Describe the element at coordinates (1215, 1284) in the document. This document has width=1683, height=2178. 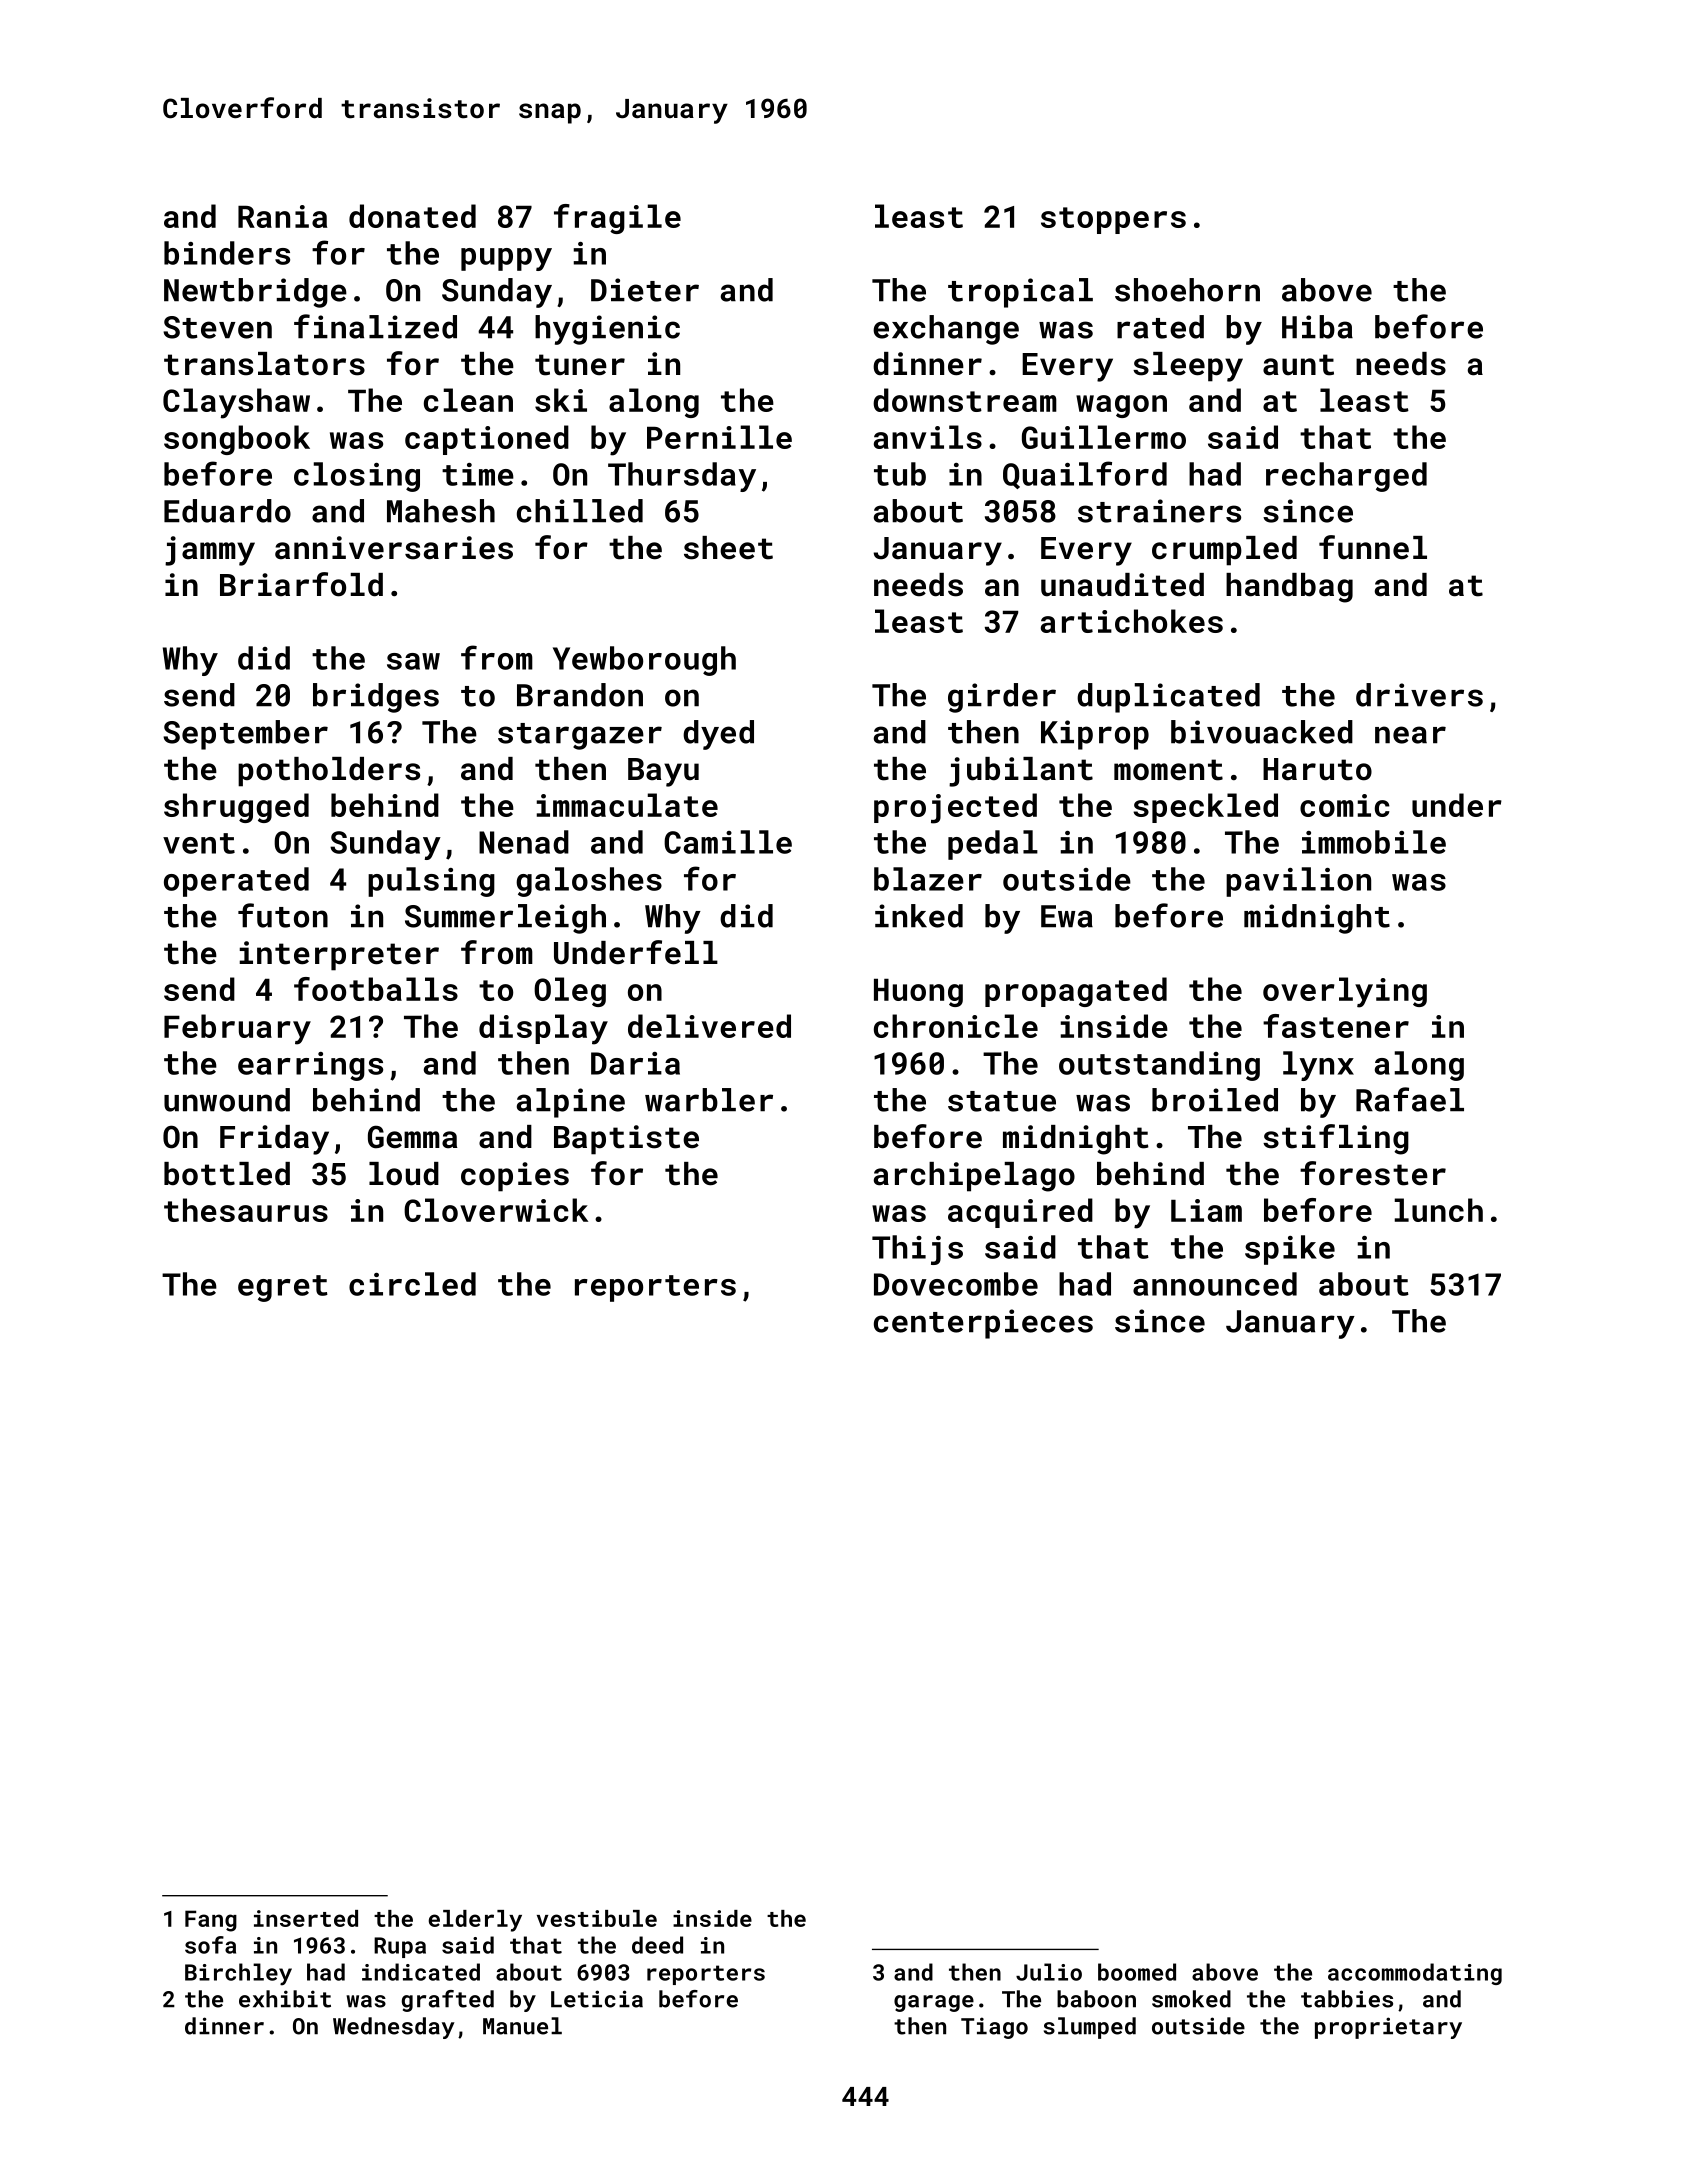
I see `announced` at that location.
